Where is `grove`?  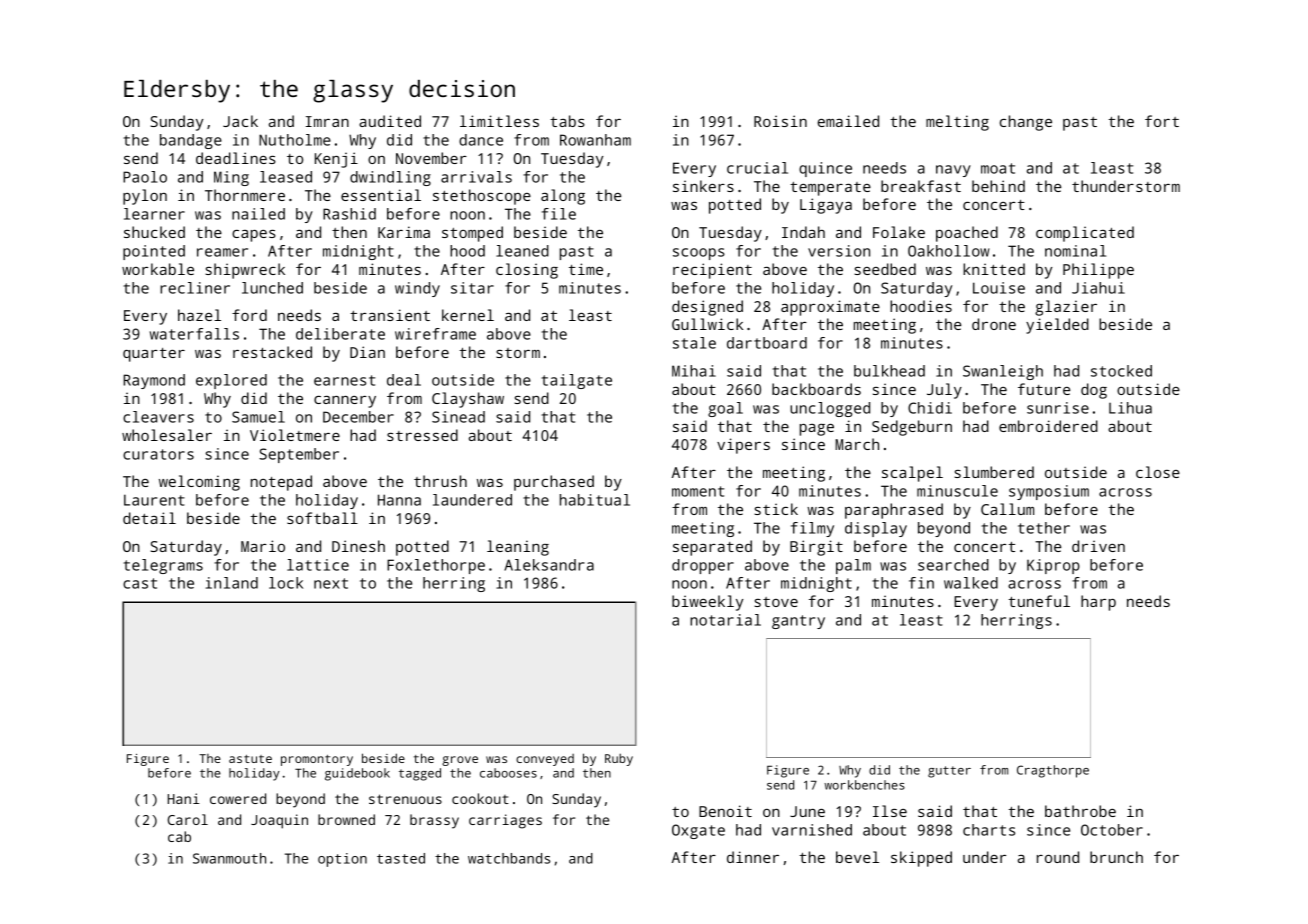 grove is located at coordinates (460, 761).
